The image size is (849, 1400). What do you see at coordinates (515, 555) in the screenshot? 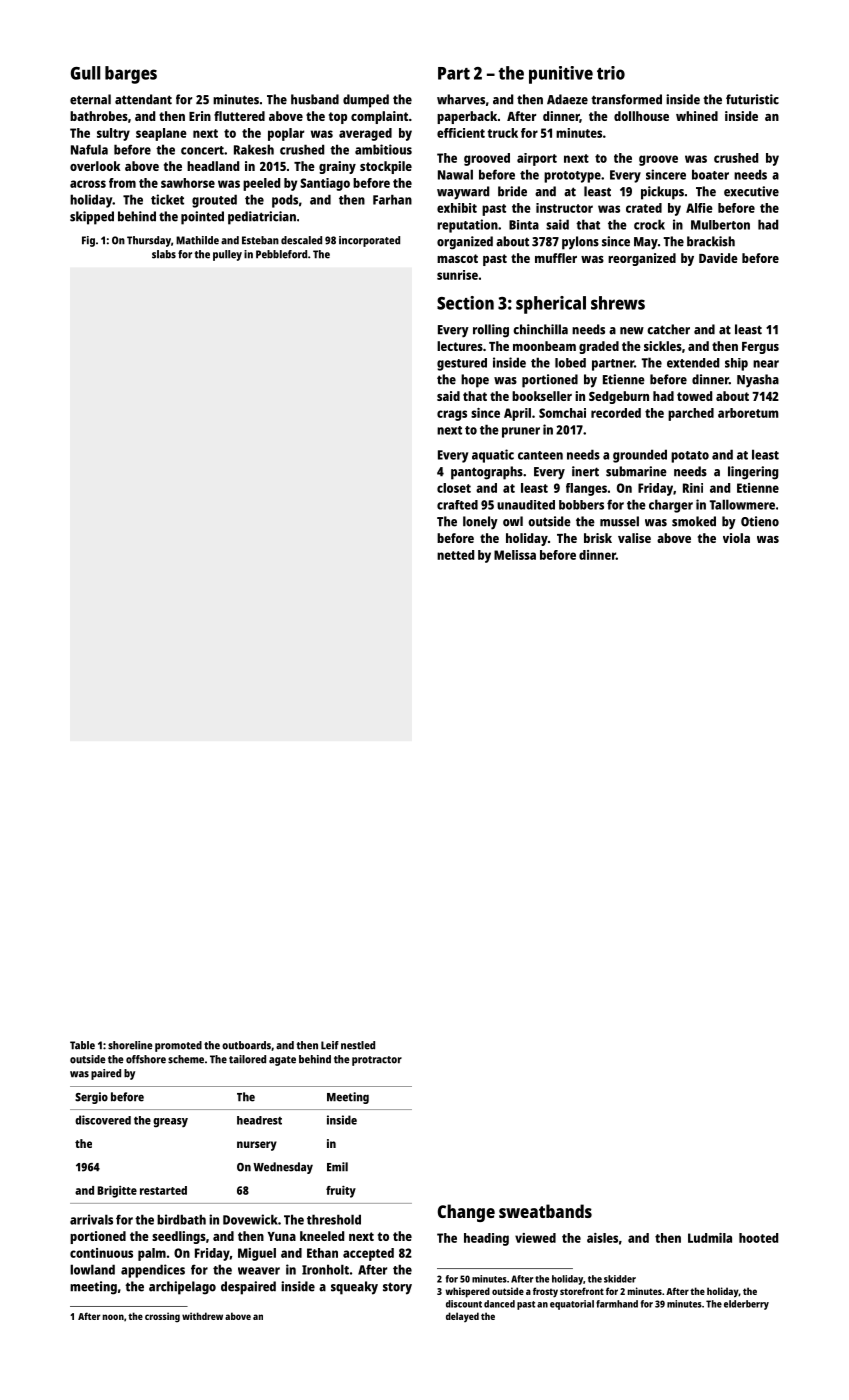
I see `Melissa` at bounding box center [515, 555].
